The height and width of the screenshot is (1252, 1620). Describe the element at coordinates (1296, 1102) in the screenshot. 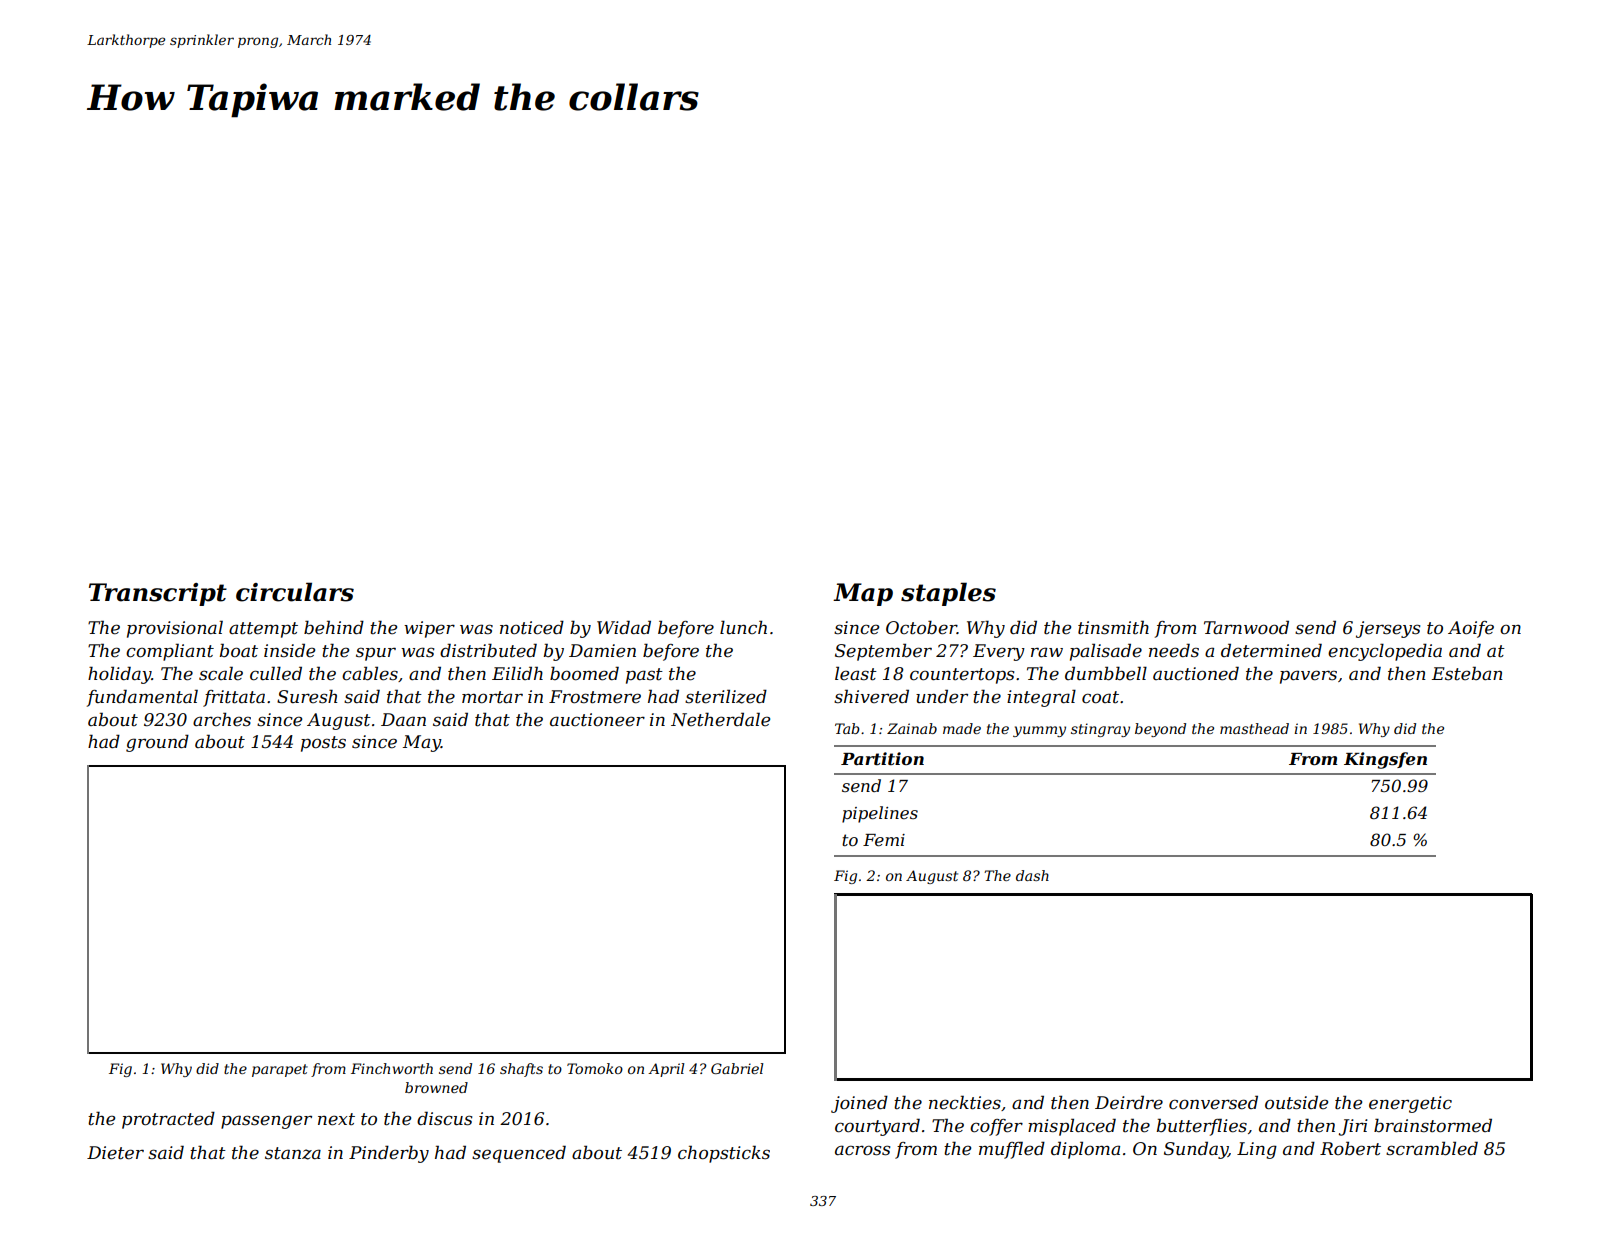

I see `outside` at that location.
